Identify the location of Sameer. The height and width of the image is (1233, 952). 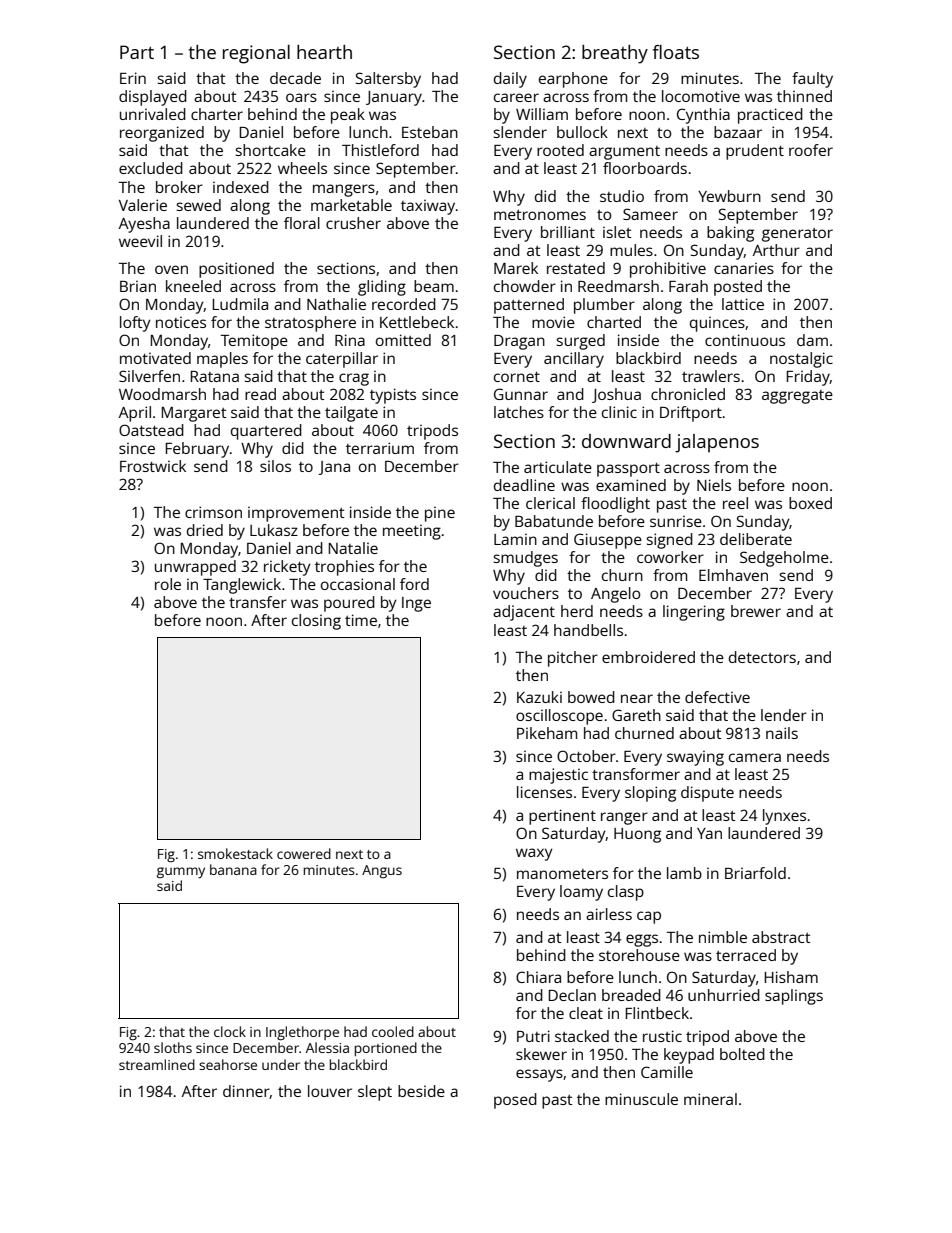
(650, 214).
